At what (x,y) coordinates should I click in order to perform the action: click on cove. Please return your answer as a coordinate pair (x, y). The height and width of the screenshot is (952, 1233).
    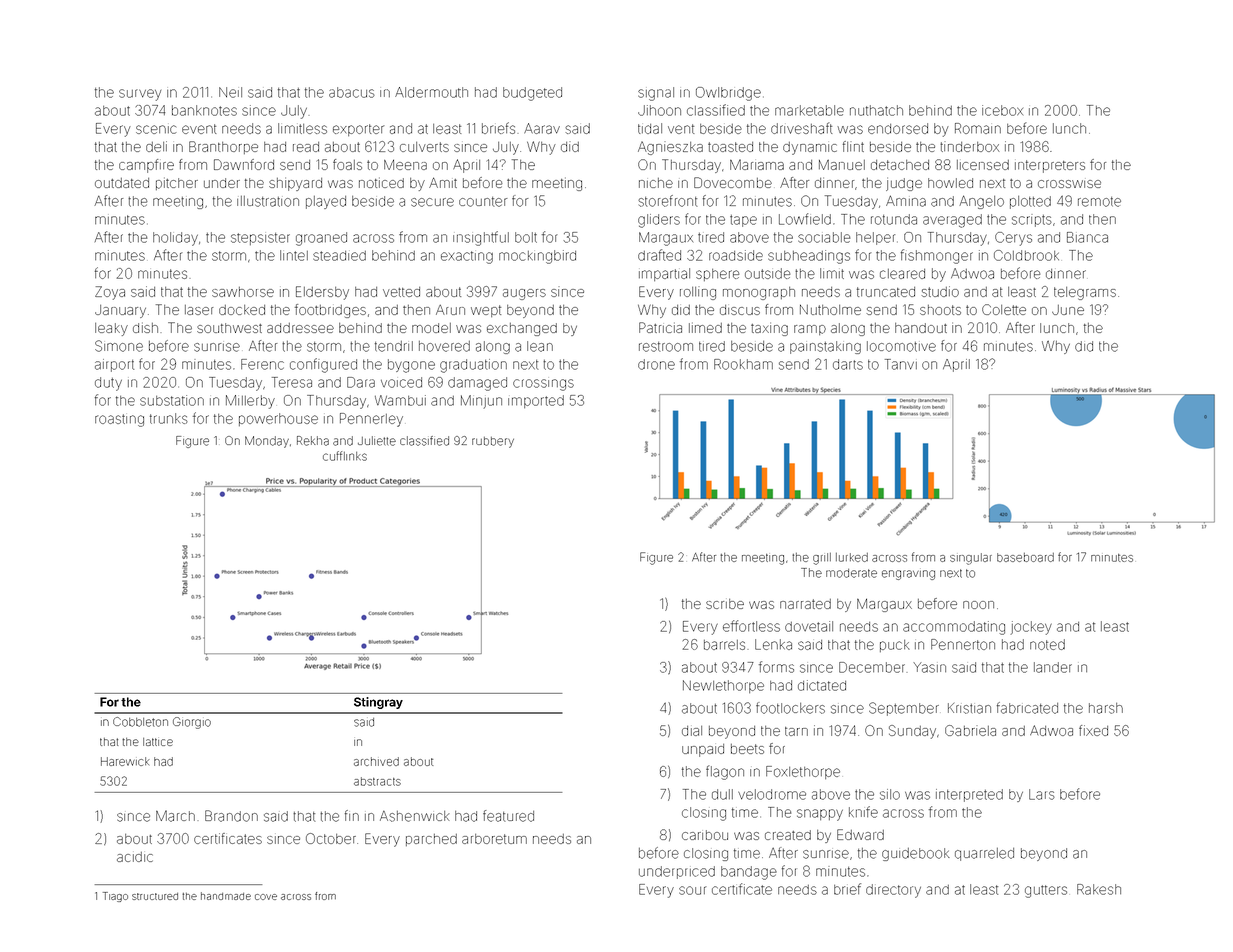
    Looking at the image, I should click on (266, 897).
